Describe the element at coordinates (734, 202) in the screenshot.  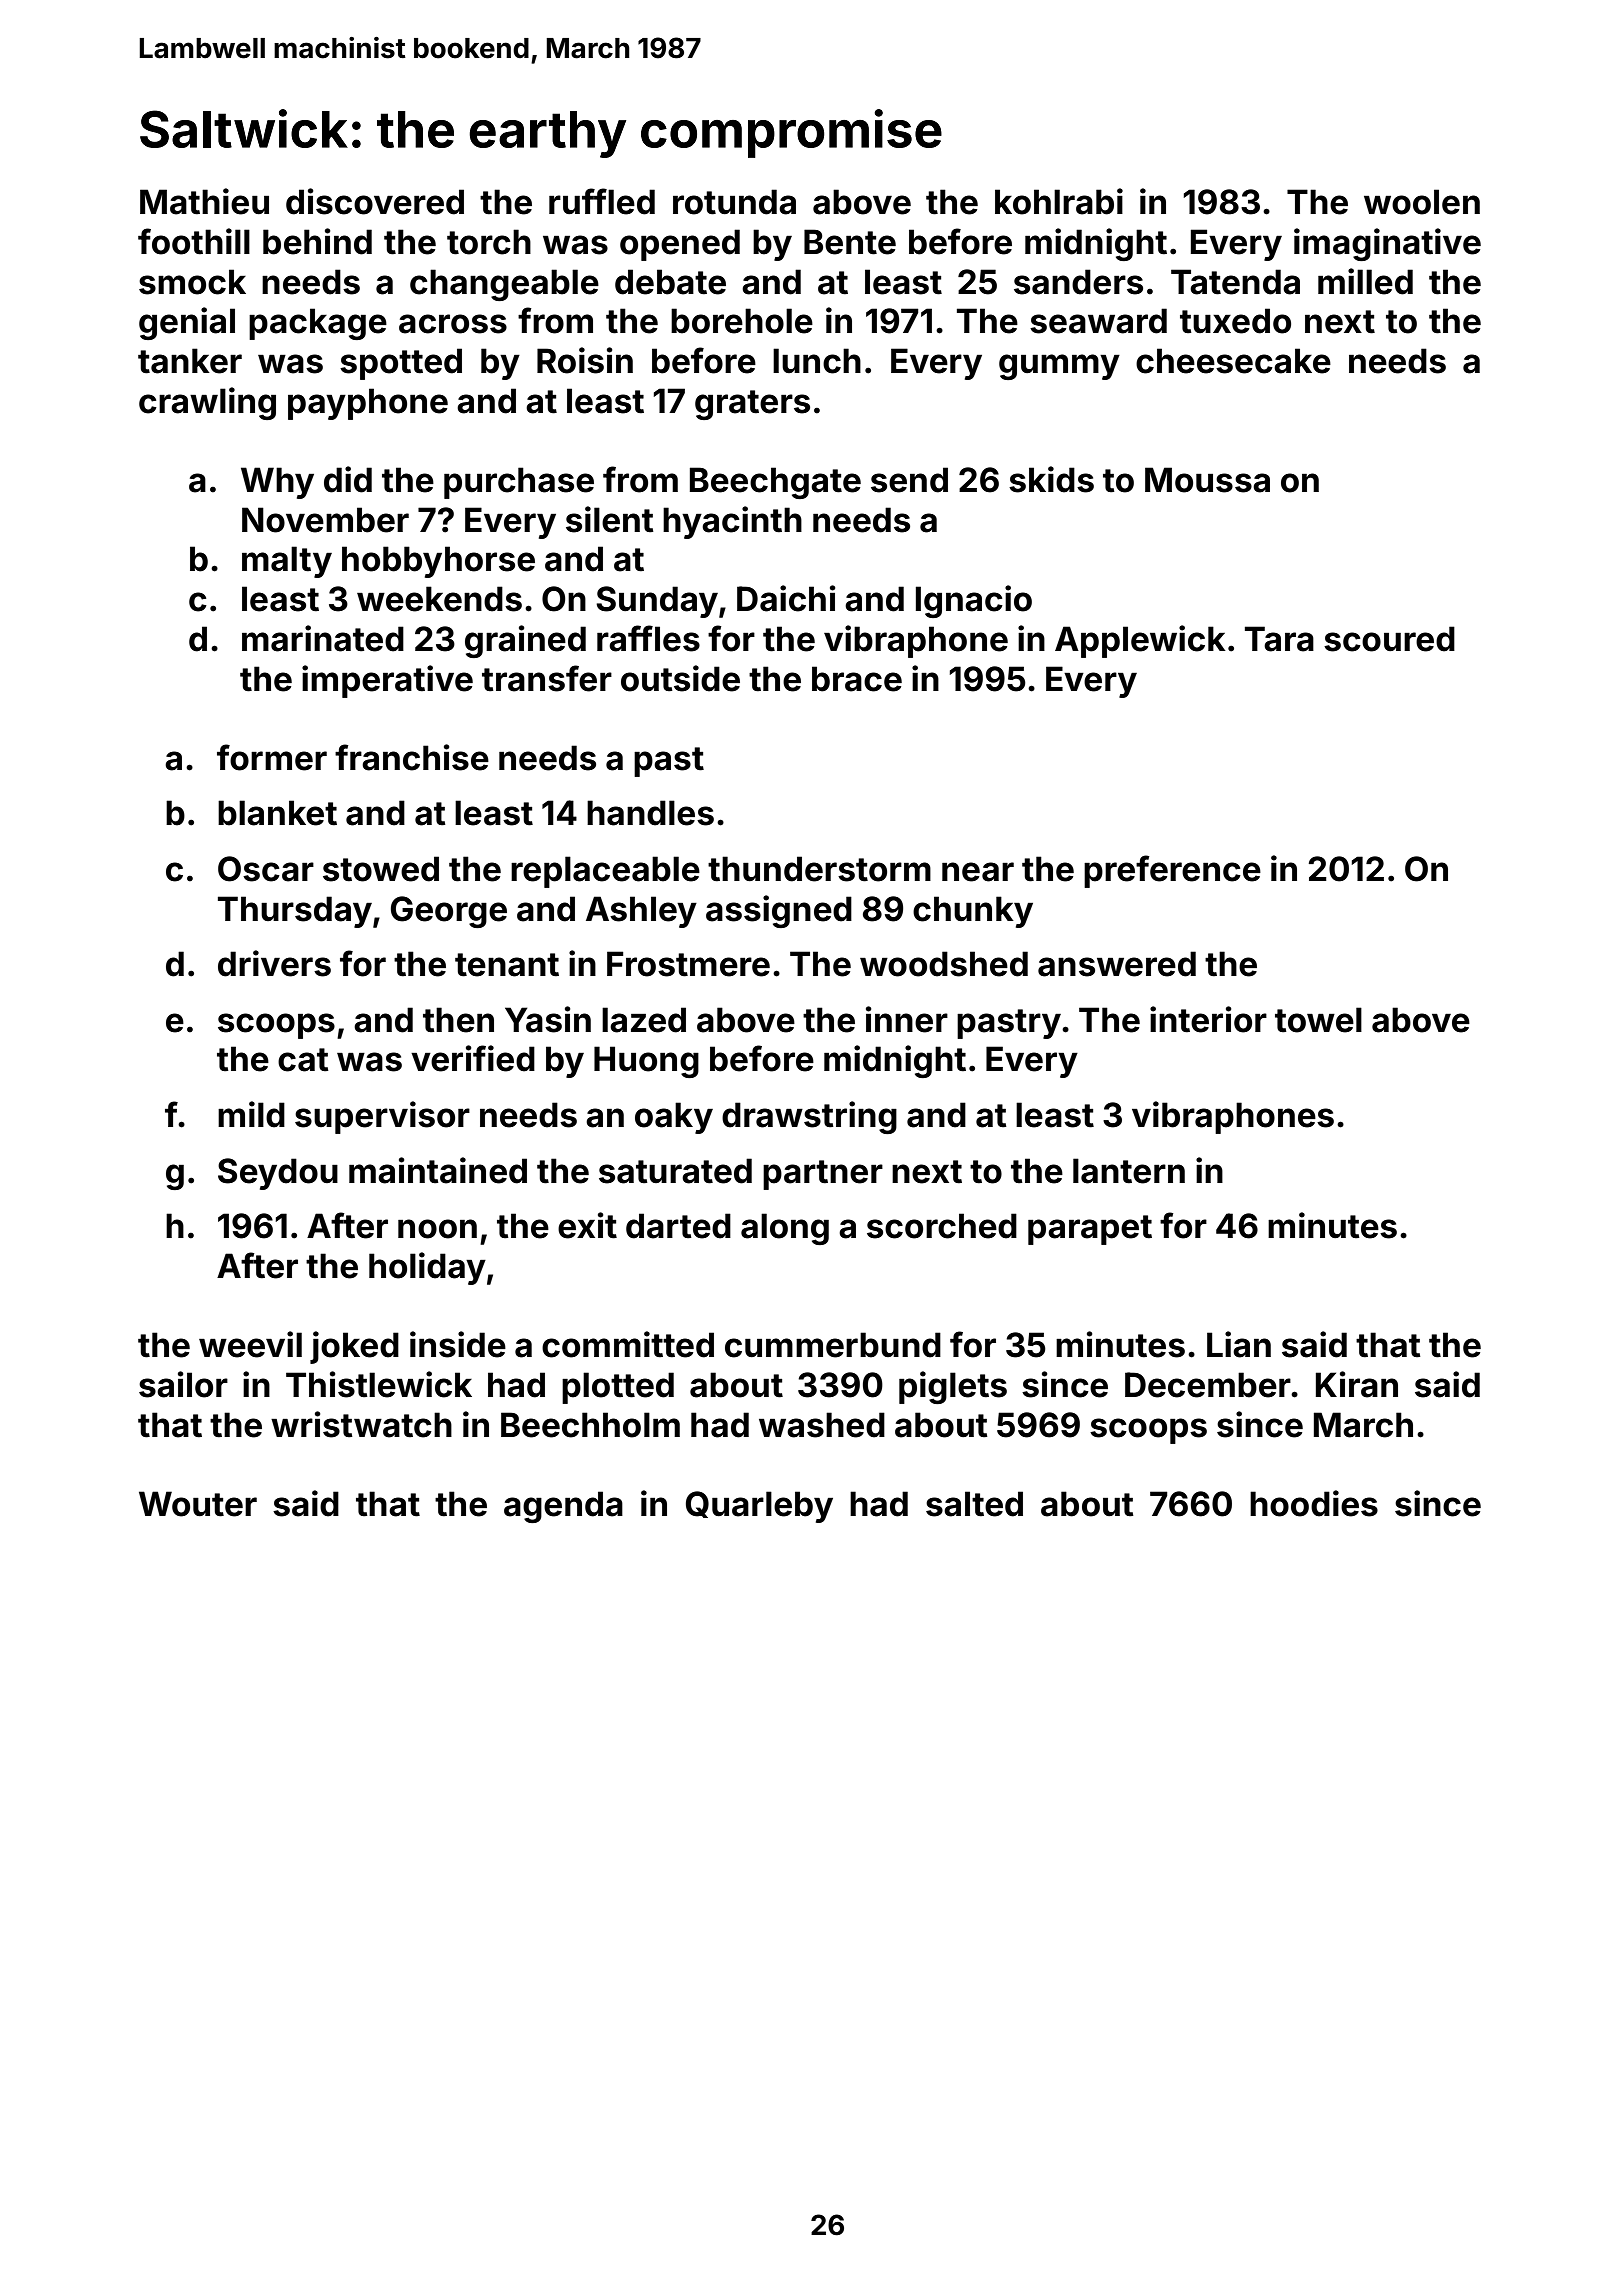
I see `rotunda` at that location.
